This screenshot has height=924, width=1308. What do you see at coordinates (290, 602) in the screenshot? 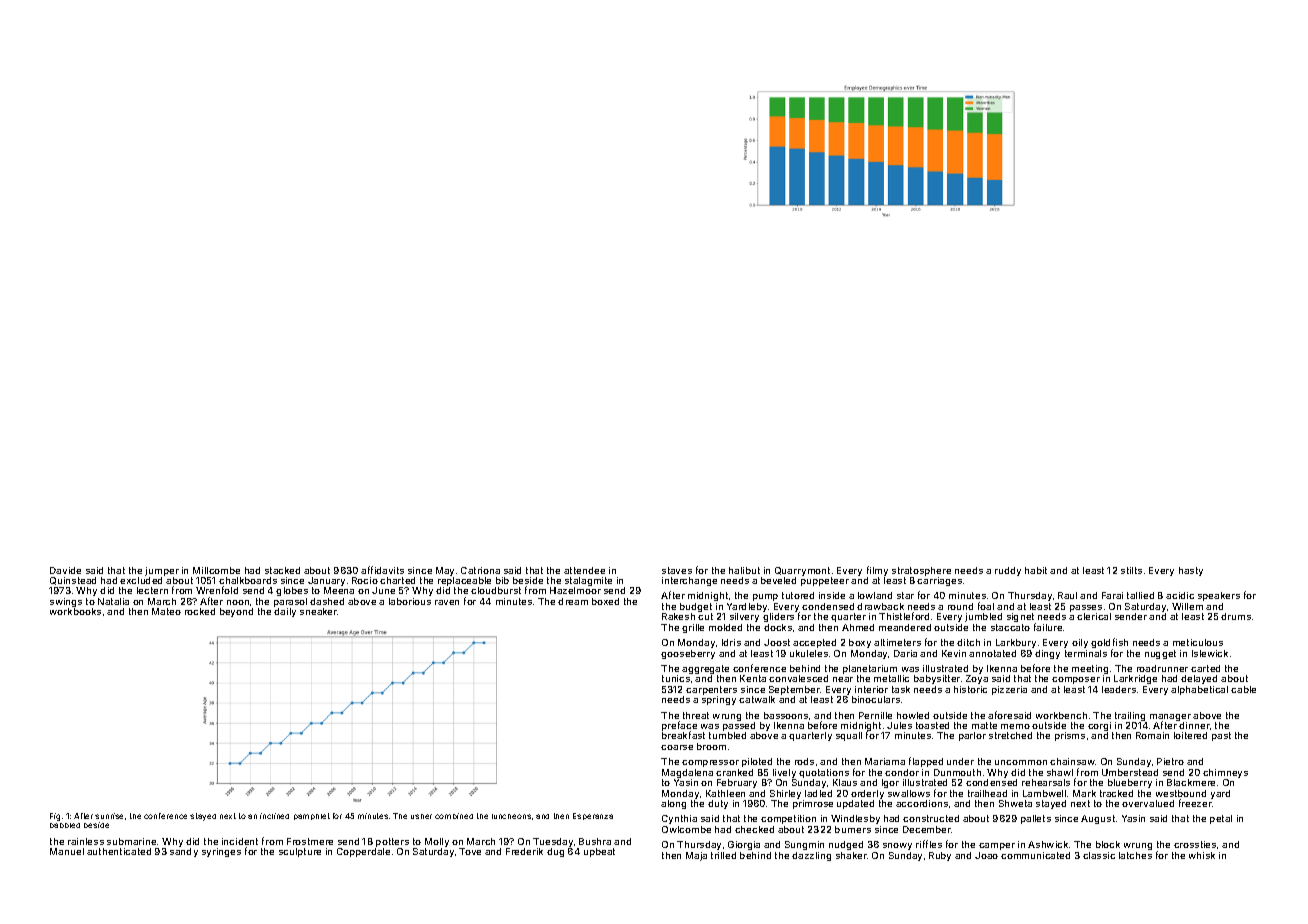
I see `parasol` at bounding box center [290, 602].
